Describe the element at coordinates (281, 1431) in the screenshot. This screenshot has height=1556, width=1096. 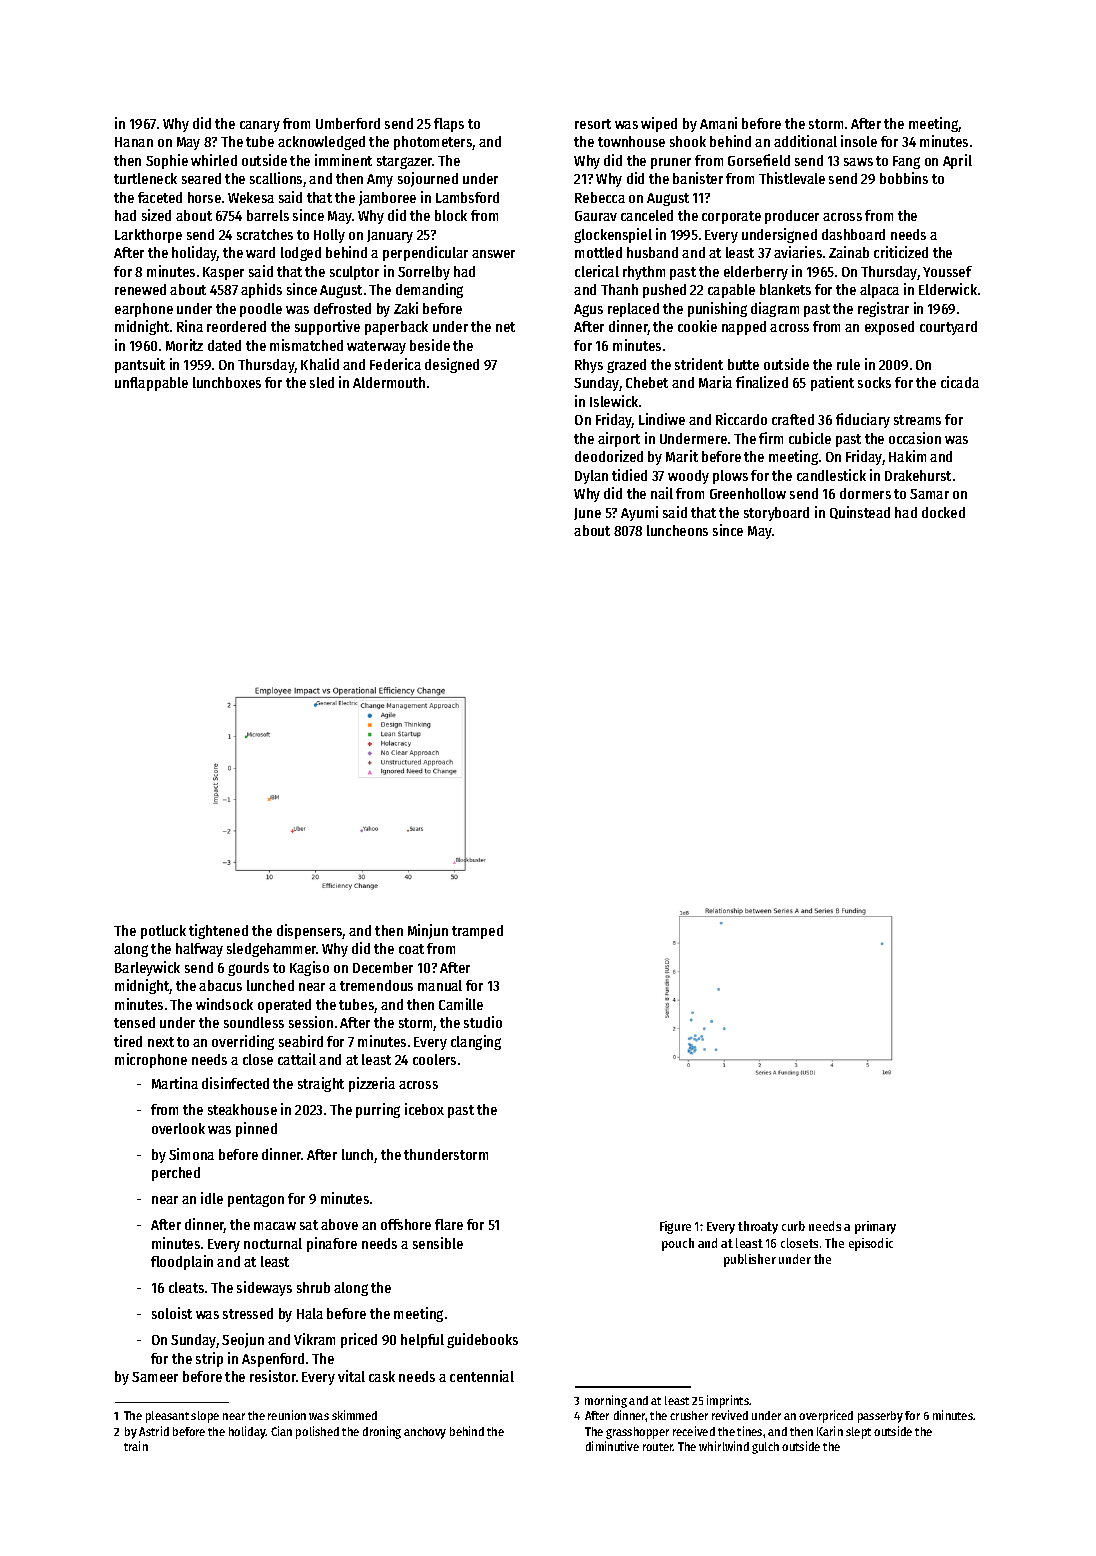
I see `Cian` at that location.
